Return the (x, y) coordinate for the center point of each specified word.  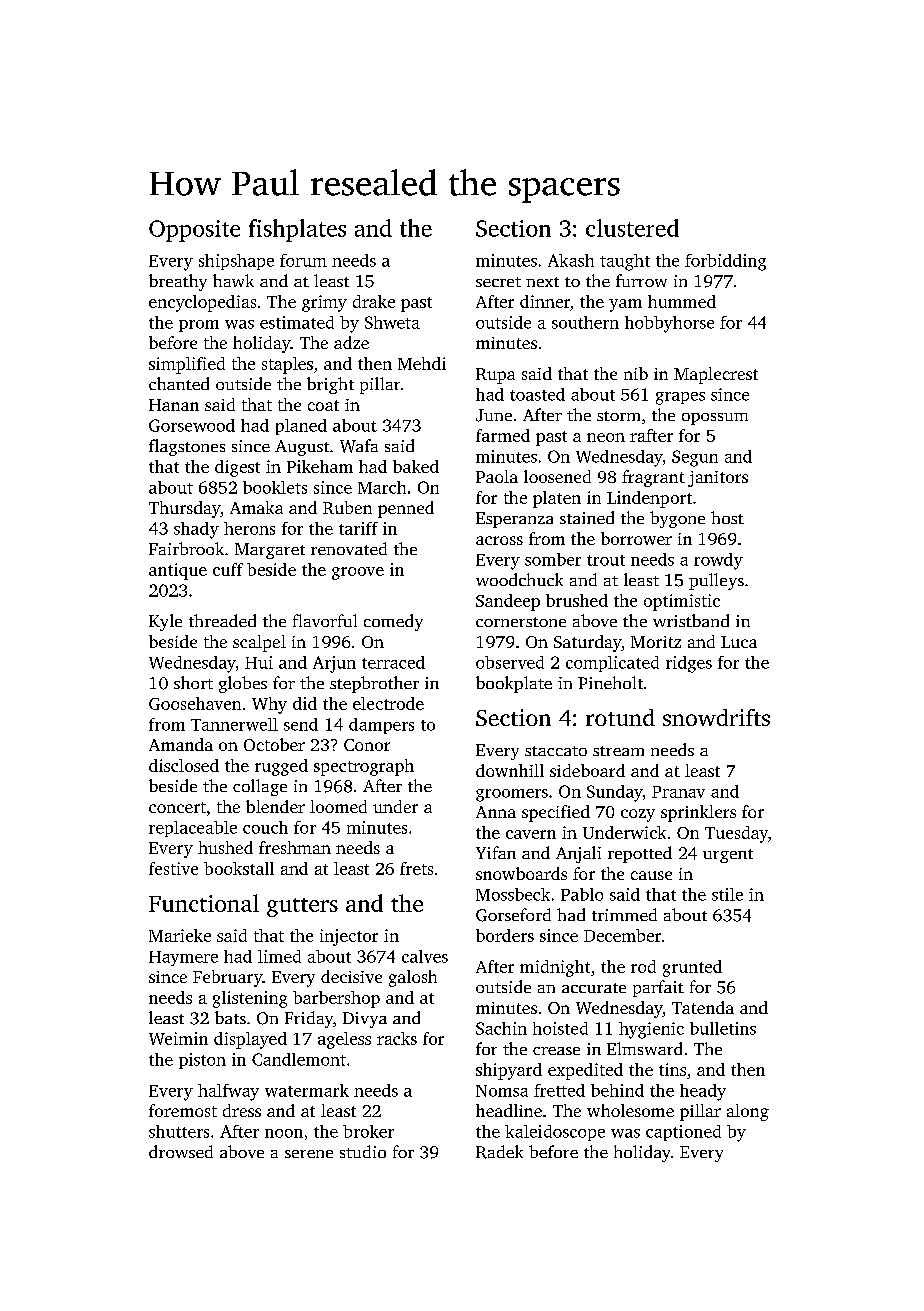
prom (199, 326)
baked (416, 466)
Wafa (359, 446)
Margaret (270, 551)
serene (309, 1154)
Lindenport (649, 499)
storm (618, 416)
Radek (499, 1152)
